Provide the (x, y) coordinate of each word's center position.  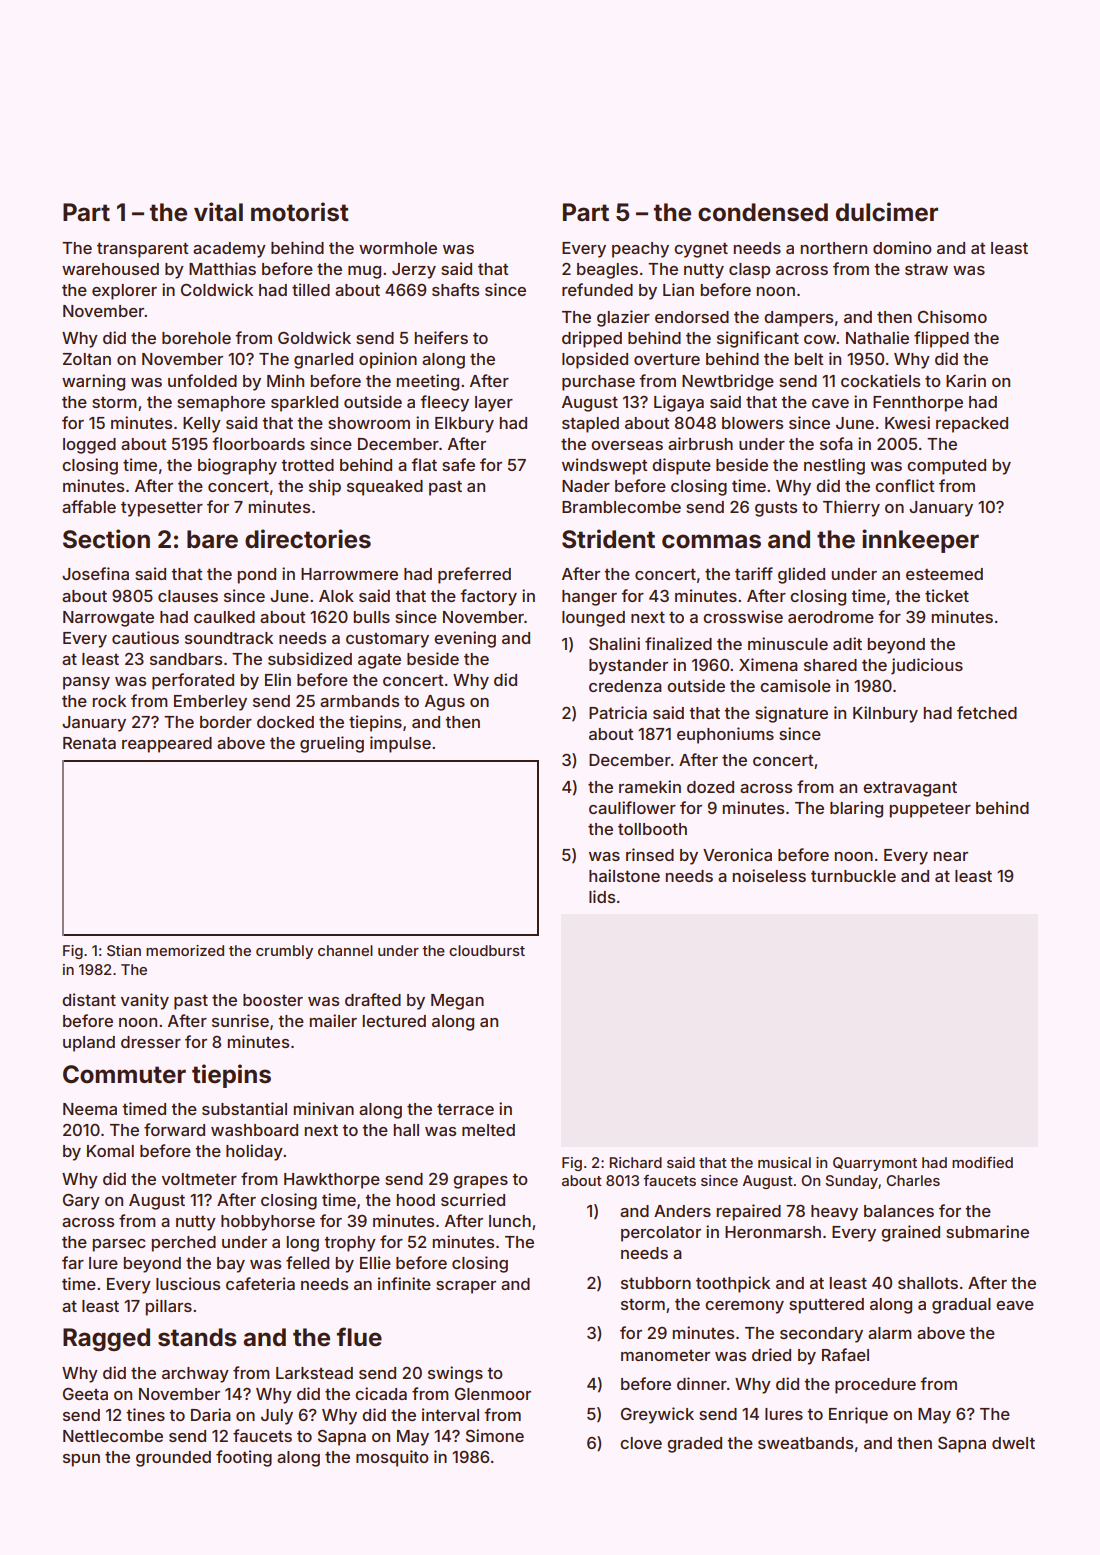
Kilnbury (885, 714)
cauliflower (632, 807)
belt (809, 359)
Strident (608, 539)
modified (982, 1162)
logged (89, 446)
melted (488, 1130)
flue (359, 1337)
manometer (665, 1355)
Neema (90, 1109)
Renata (89, 743)
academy (229, 250)
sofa (836, 443)
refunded (597, 289)
